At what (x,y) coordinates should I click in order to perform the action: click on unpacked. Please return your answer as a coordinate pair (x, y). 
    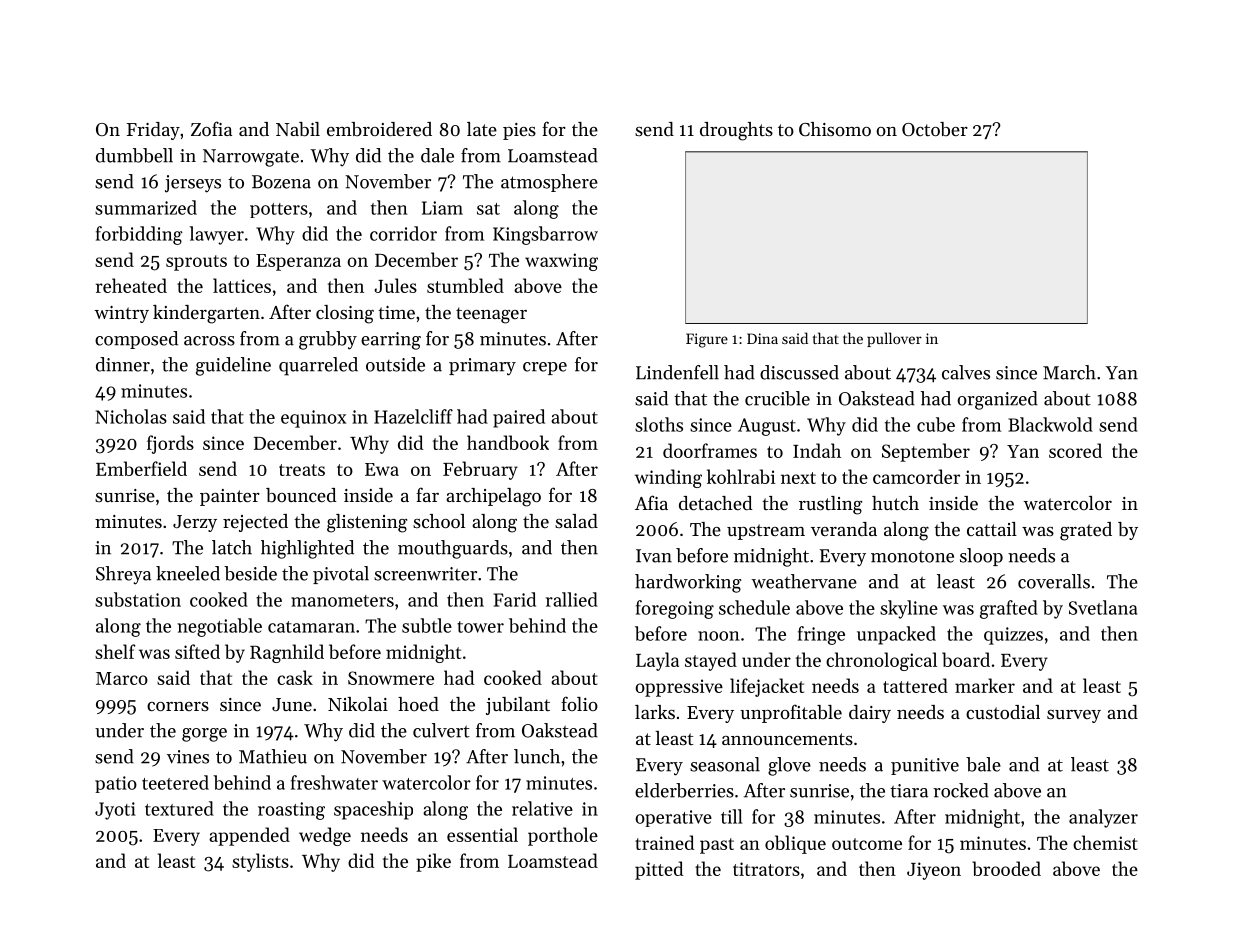
    Looking at the image, I should click on (896, 635).
